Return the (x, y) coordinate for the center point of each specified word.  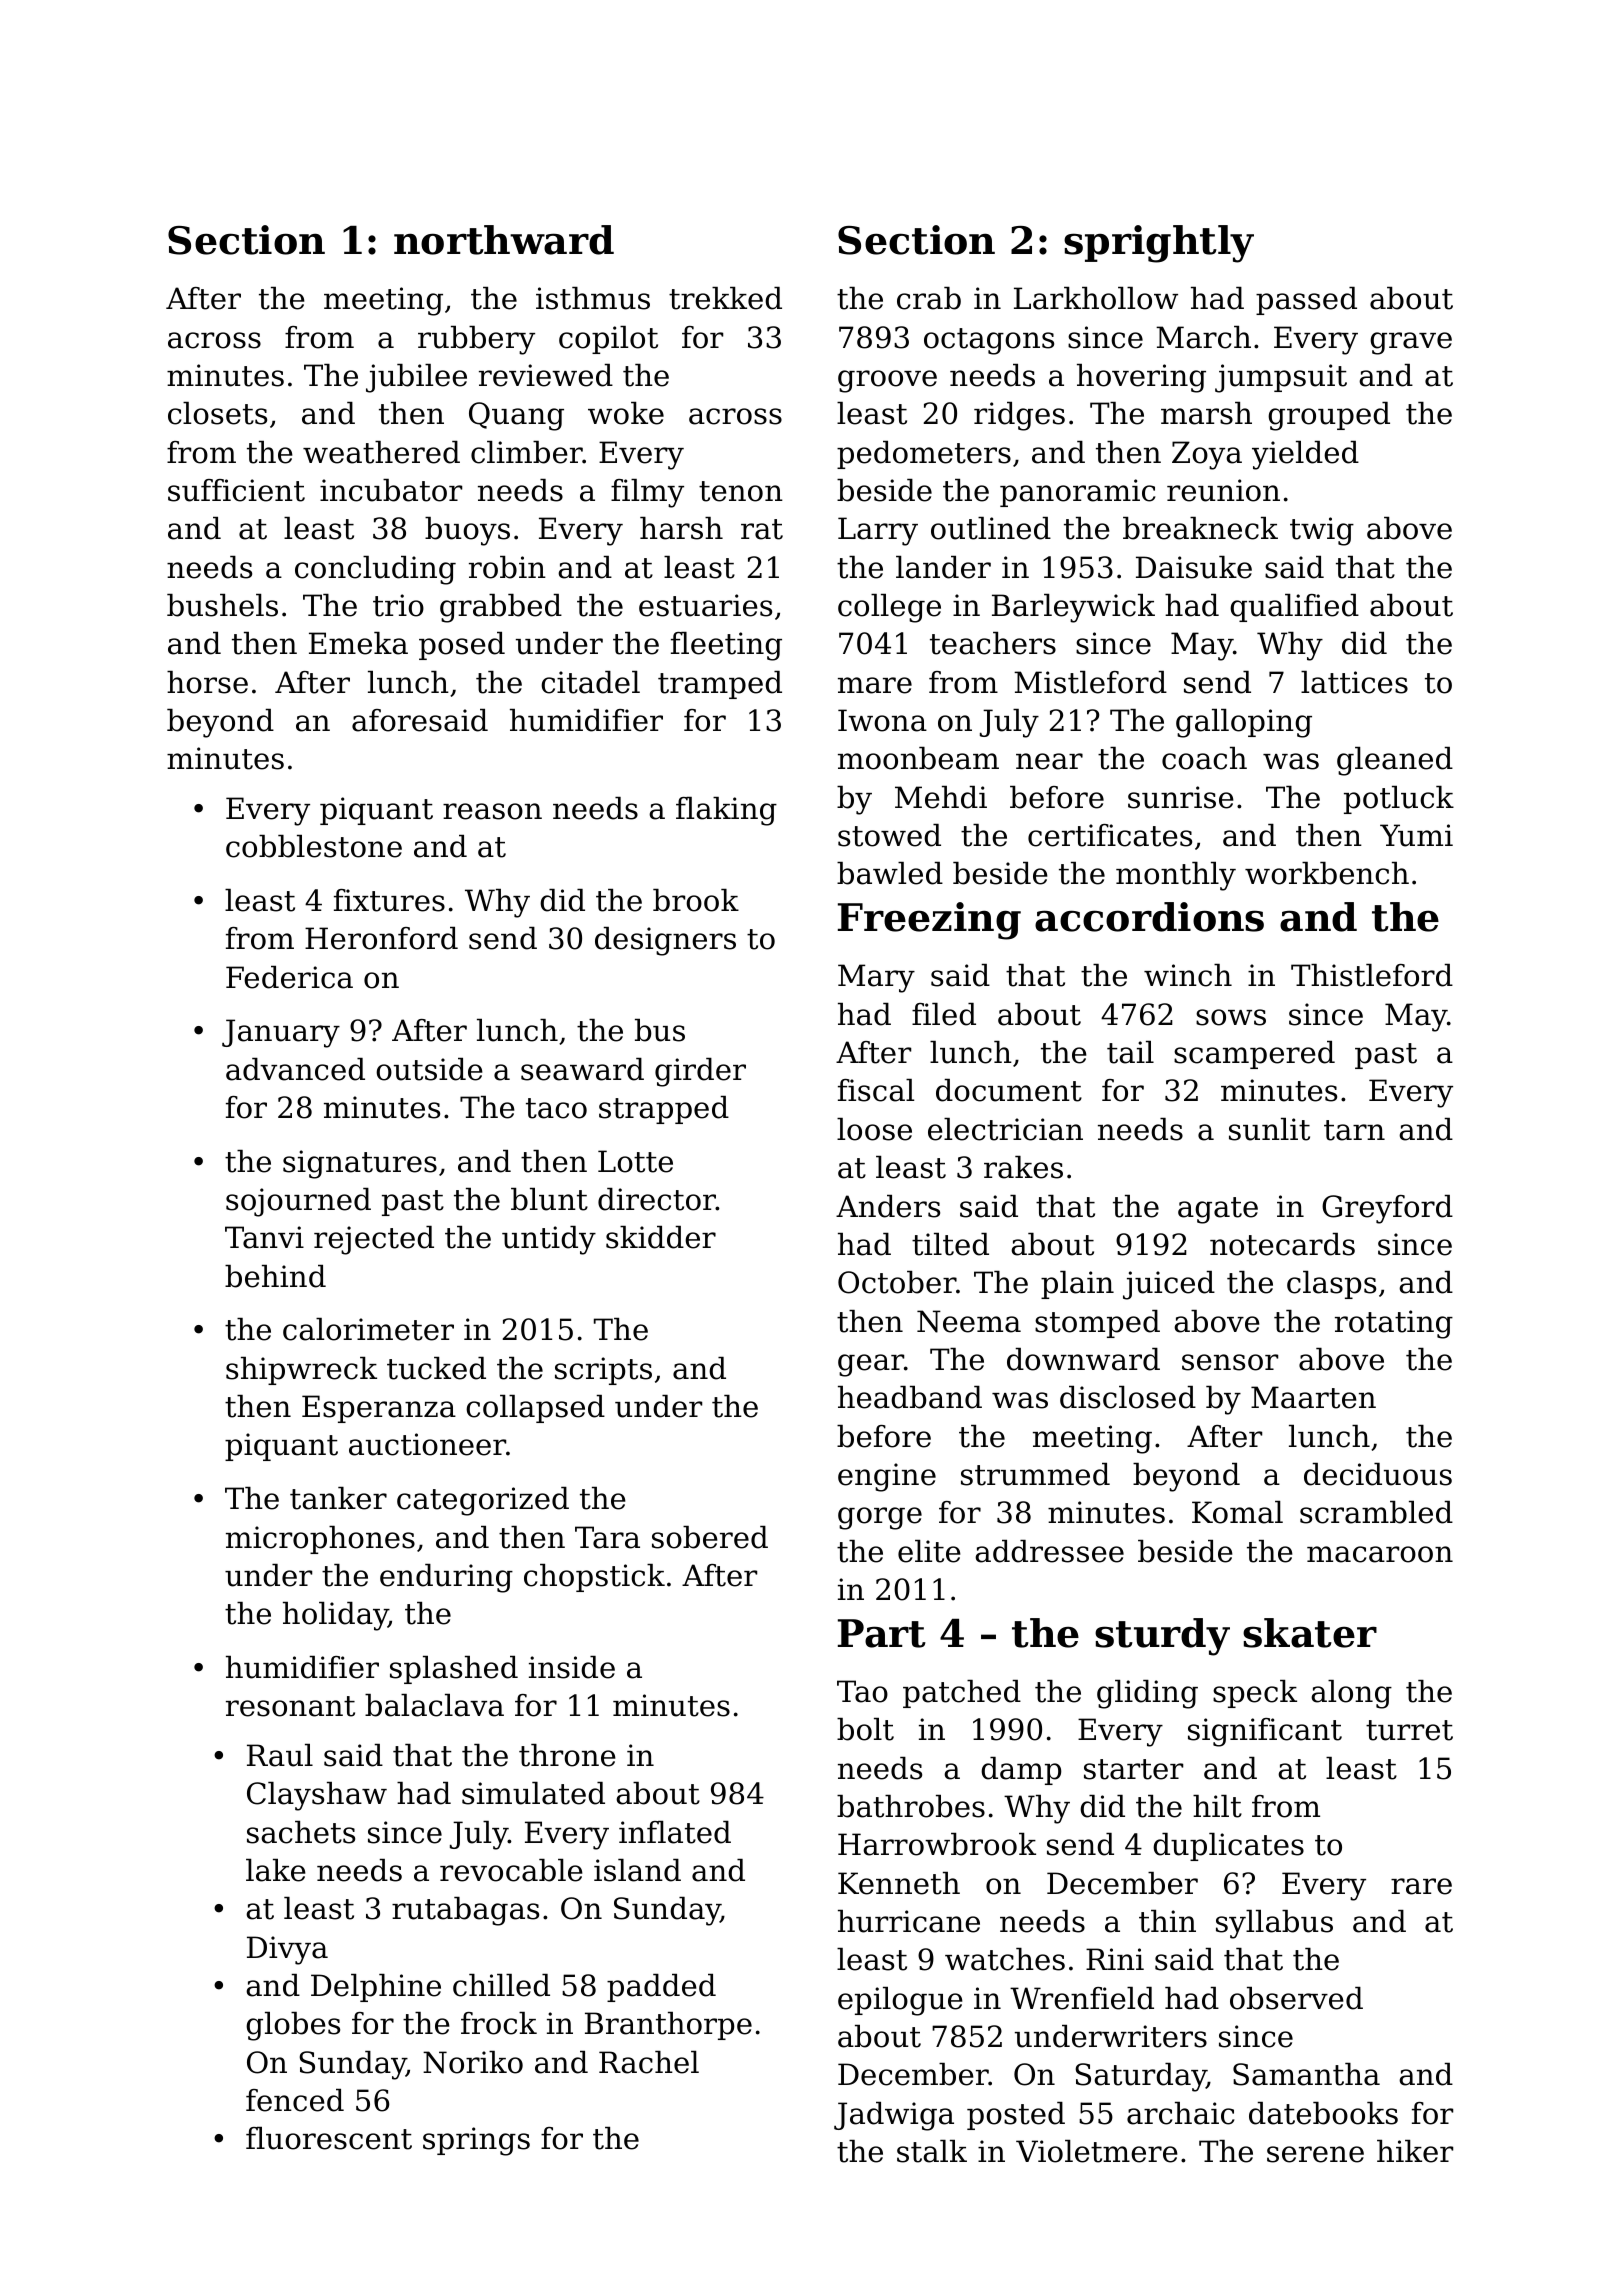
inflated (675, 1832)
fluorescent (329, 2138)
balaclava (434, 1705)
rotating (1394, 1324)
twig (1322, 531)
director (657, 1199)
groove (887, 381)
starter (1133, 1769)
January (281, 1033)
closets (217, 413)
